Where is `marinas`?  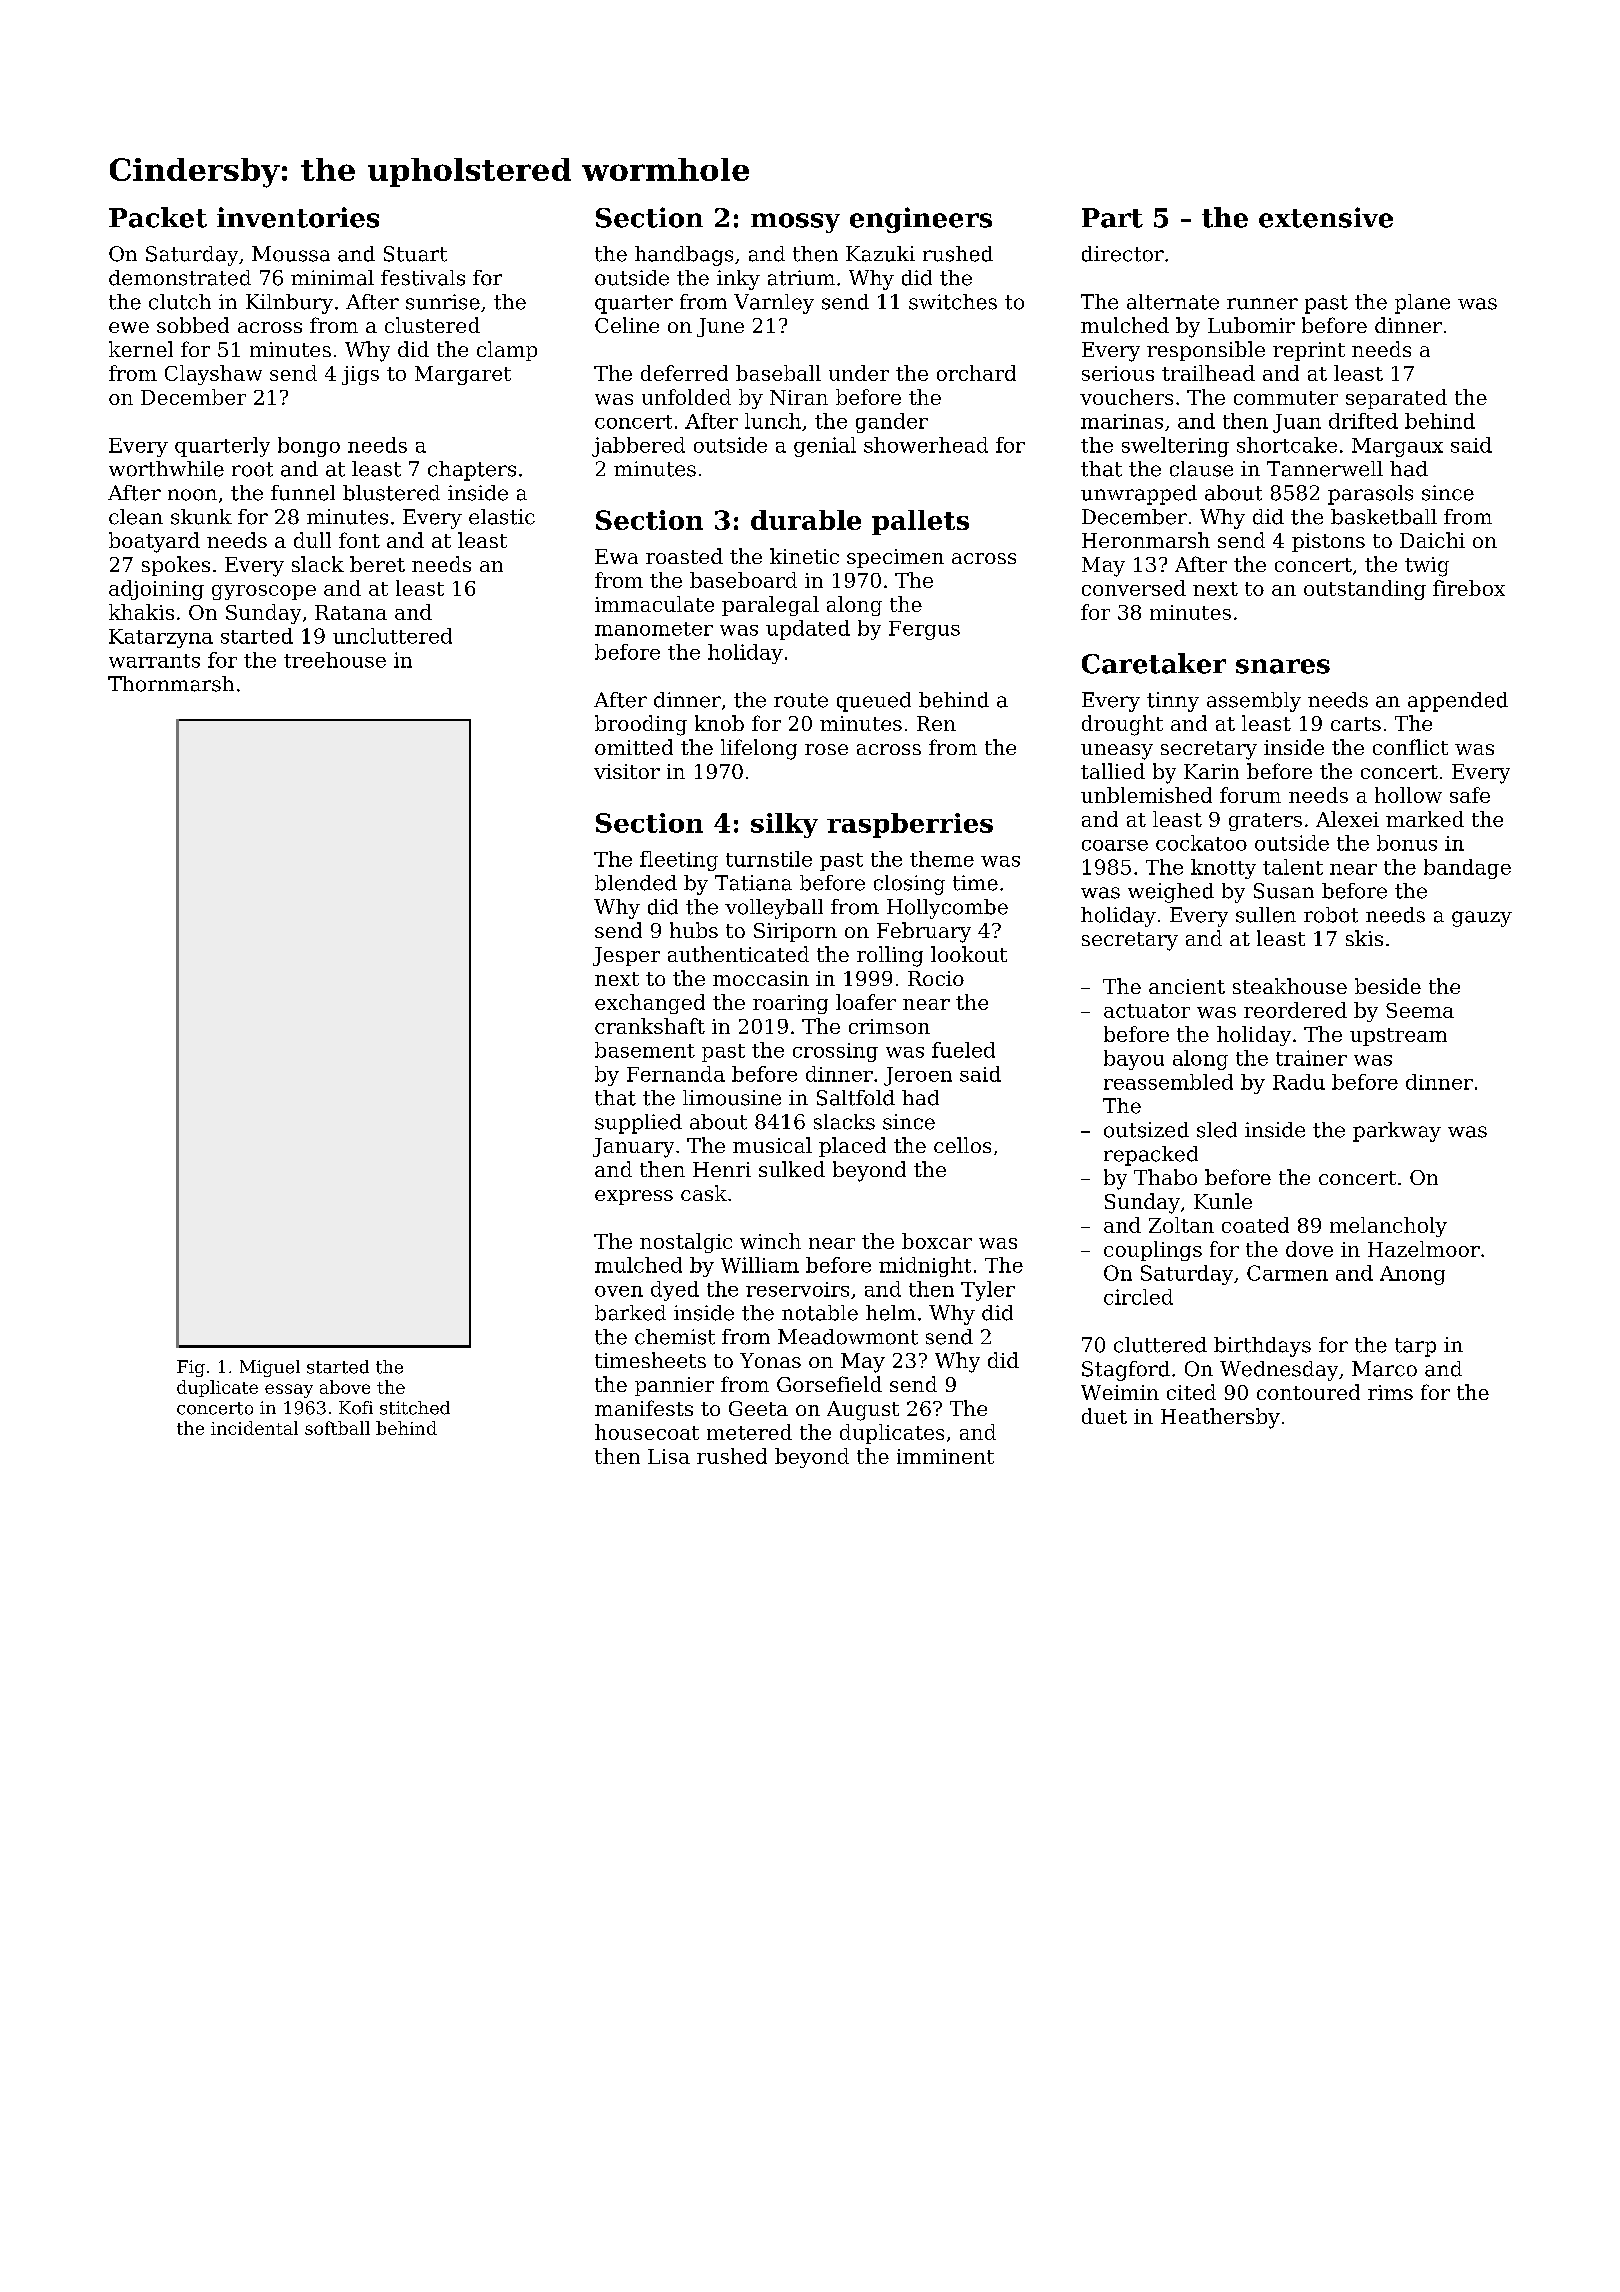
marinas is located at coordinates (1122, 421).
